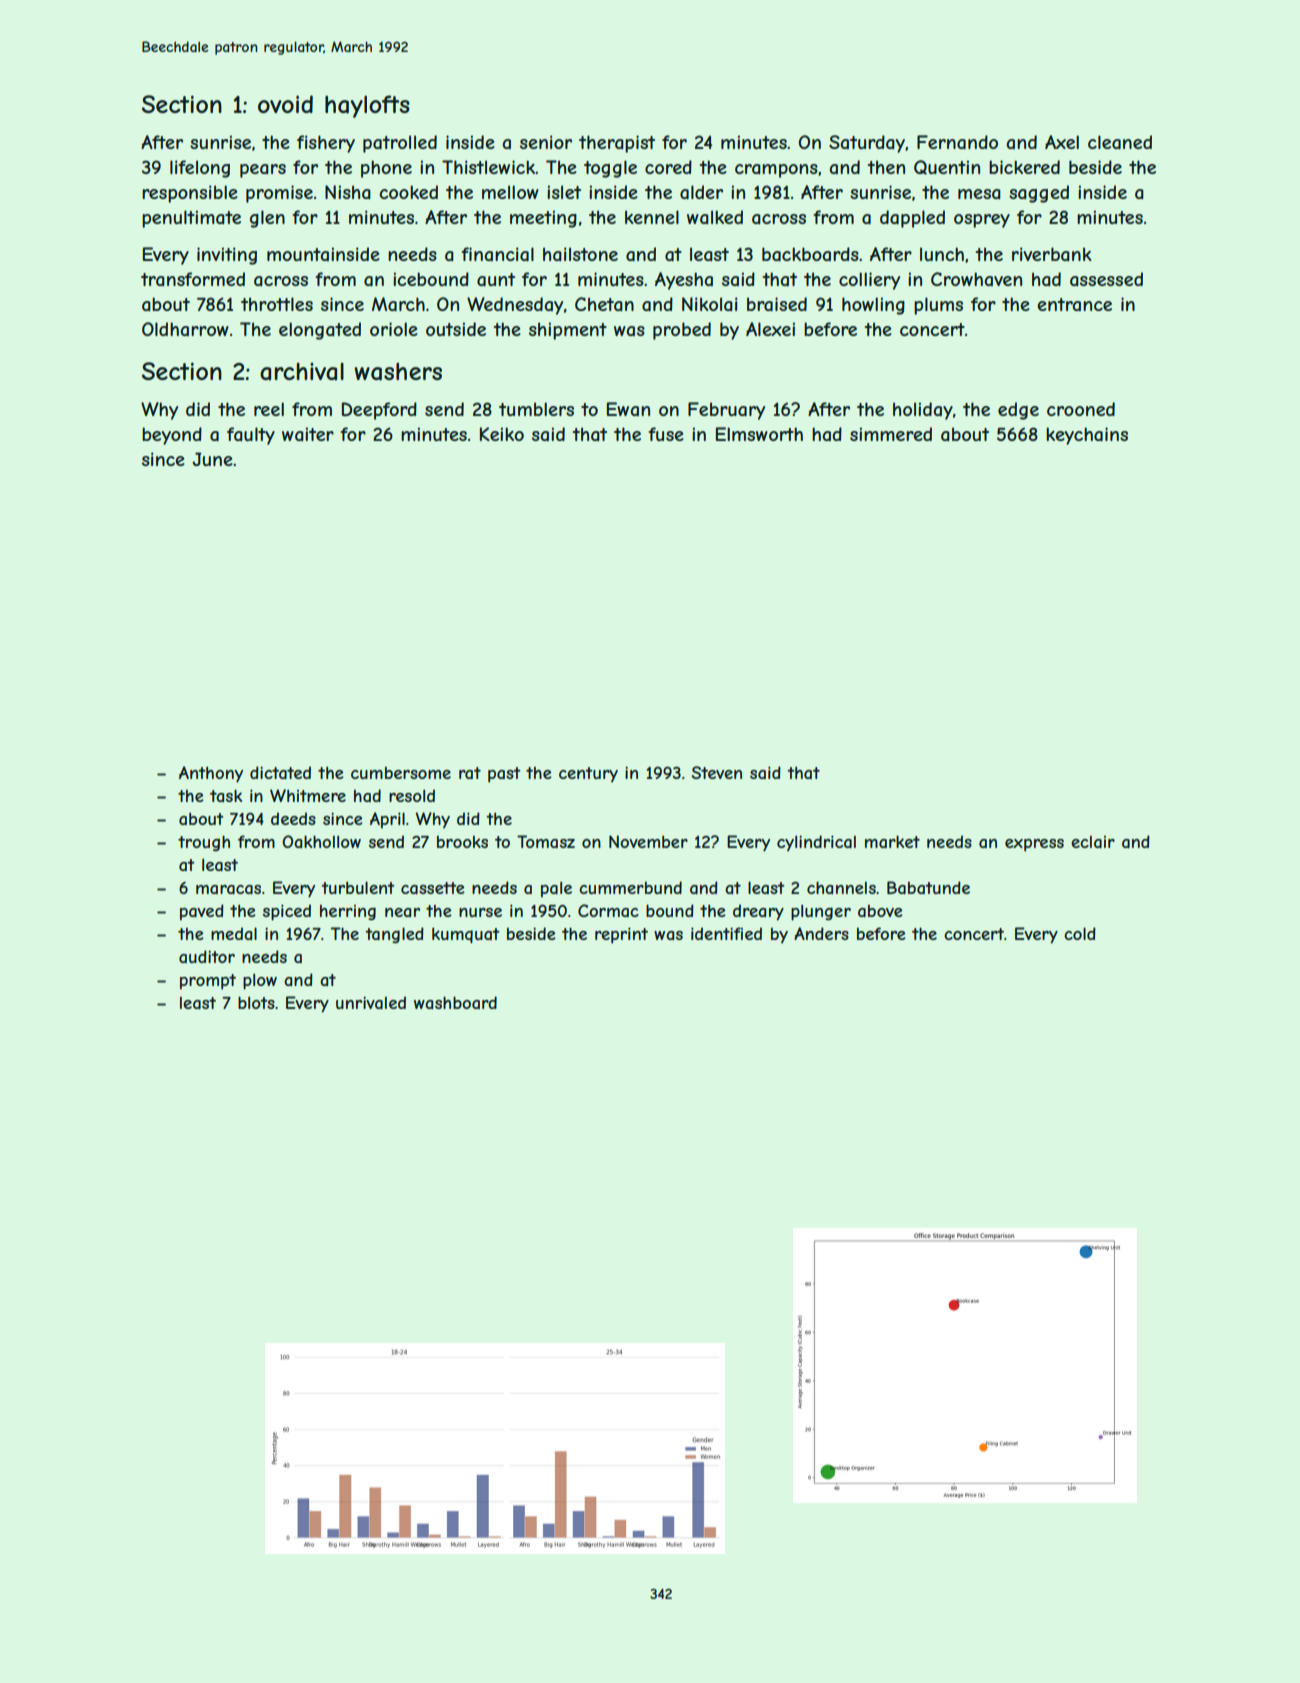 The height and width of the screenshot is (1683, 1300). Describe the element at coordinates (666, 434) in the screenshot. I see `fuse` at that location.
